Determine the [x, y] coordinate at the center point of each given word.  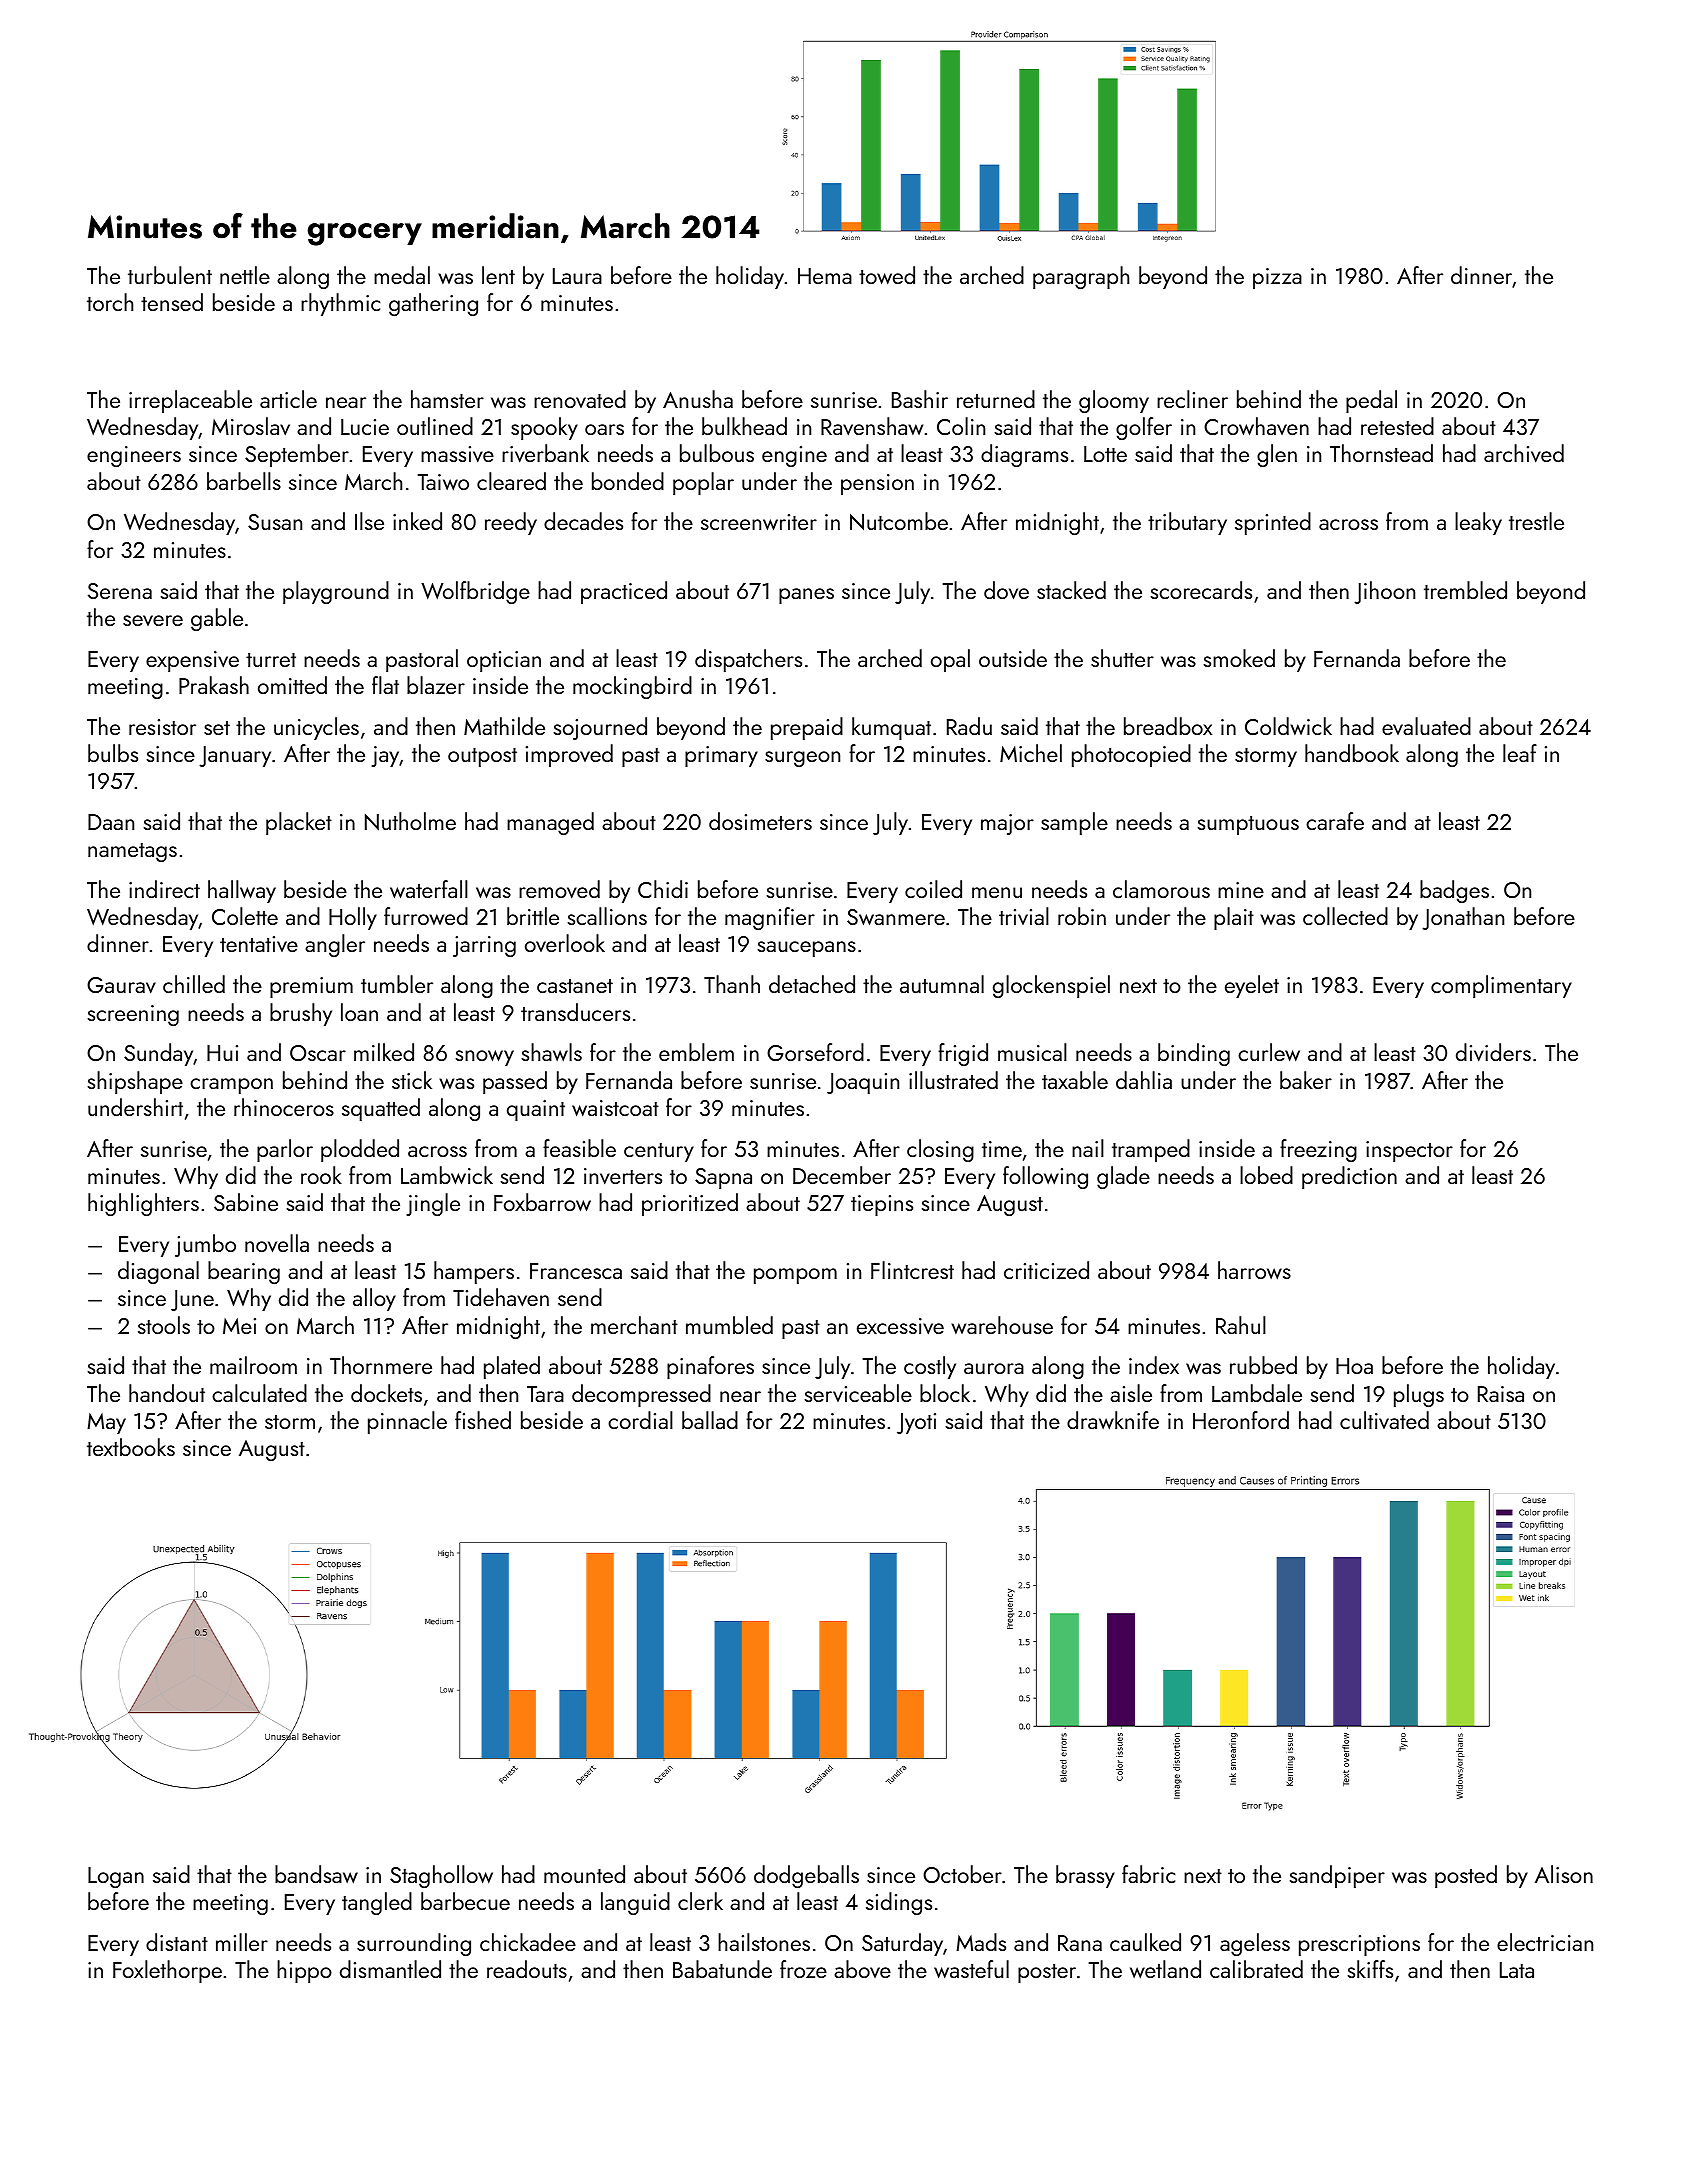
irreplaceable [190, 401]
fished [483, 1420]
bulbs [113, 753]
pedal [1371, 401]
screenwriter [759, 522]
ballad [710, 1420]
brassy [1085, 1876]
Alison [1564, 1874]
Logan [116, 1877]
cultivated [1384, 1420]
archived [1524, 453]
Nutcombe [899, 521]
